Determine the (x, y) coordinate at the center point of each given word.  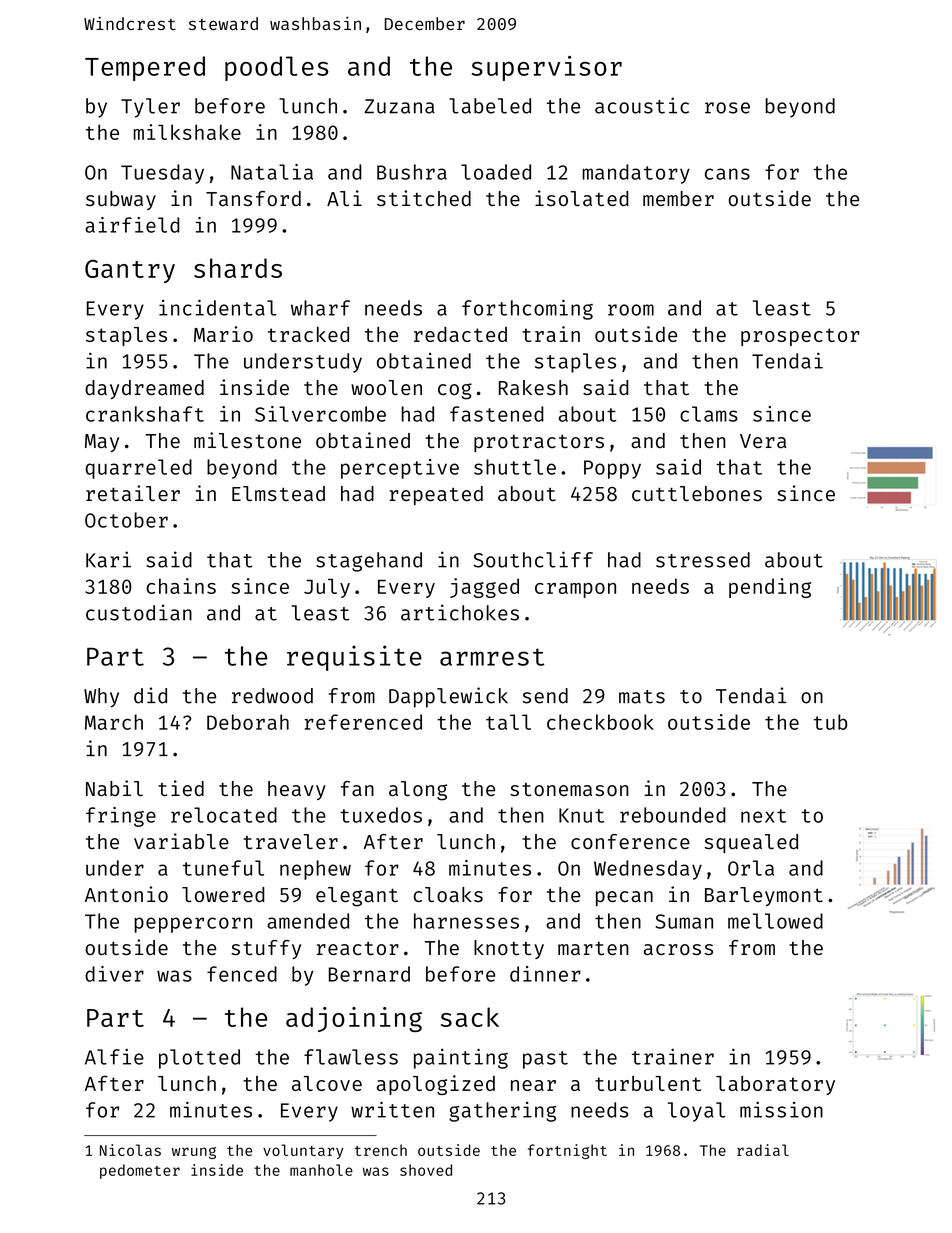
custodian (139, 612)
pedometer (140, 1171)
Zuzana (399, 106)
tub (831, 722)
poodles (276, 68)
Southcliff (533, 559)
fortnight (567, 1151)
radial (763, 1150)
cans (727, 174)
